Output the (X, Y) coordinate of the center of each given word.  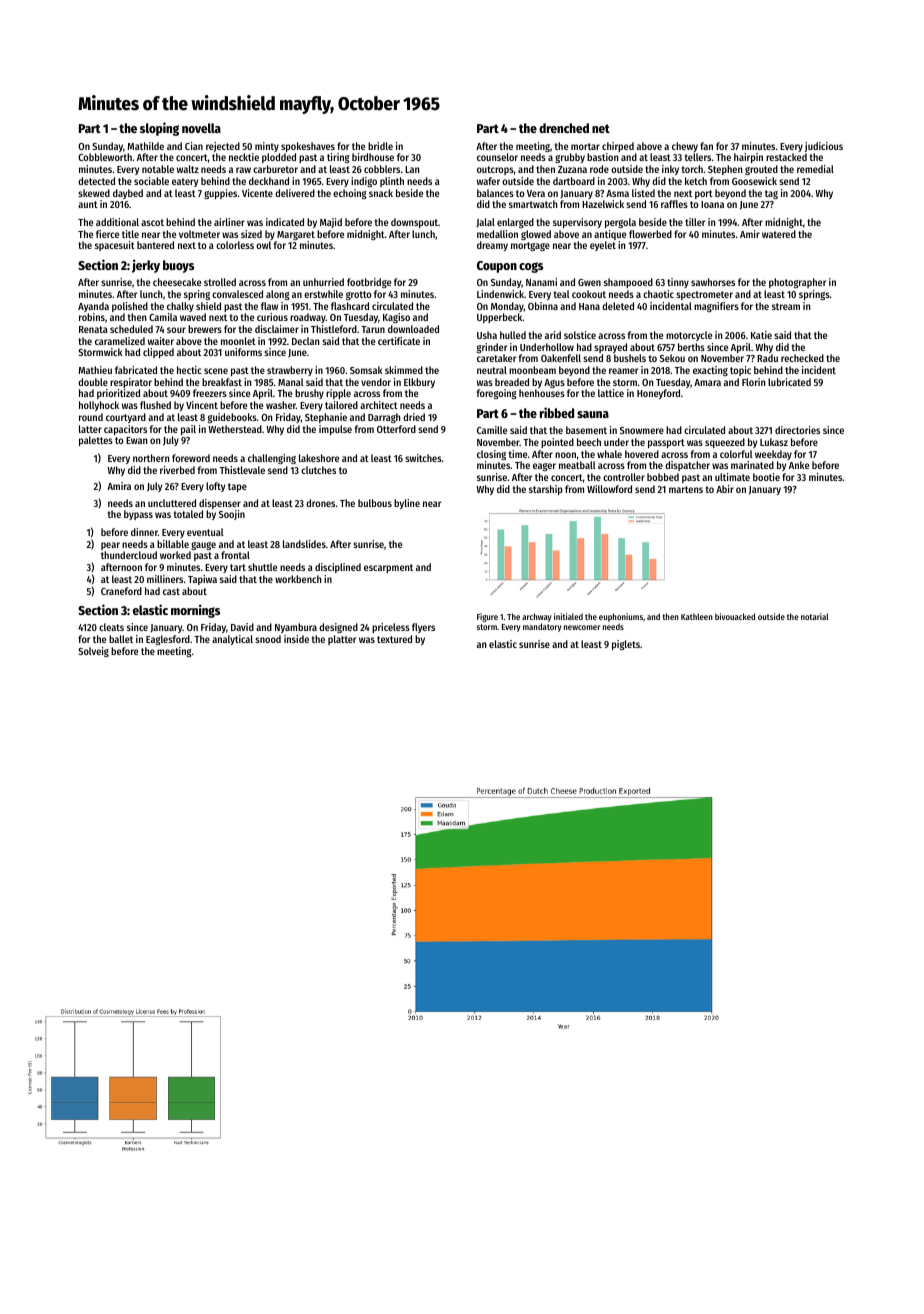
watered (779, 234)
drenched (564, 128)
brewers (205, 329)
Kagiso (396, 318)
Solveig (93, 652)
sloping (159, 129)
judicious (824, 147)
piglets (626, 645)
